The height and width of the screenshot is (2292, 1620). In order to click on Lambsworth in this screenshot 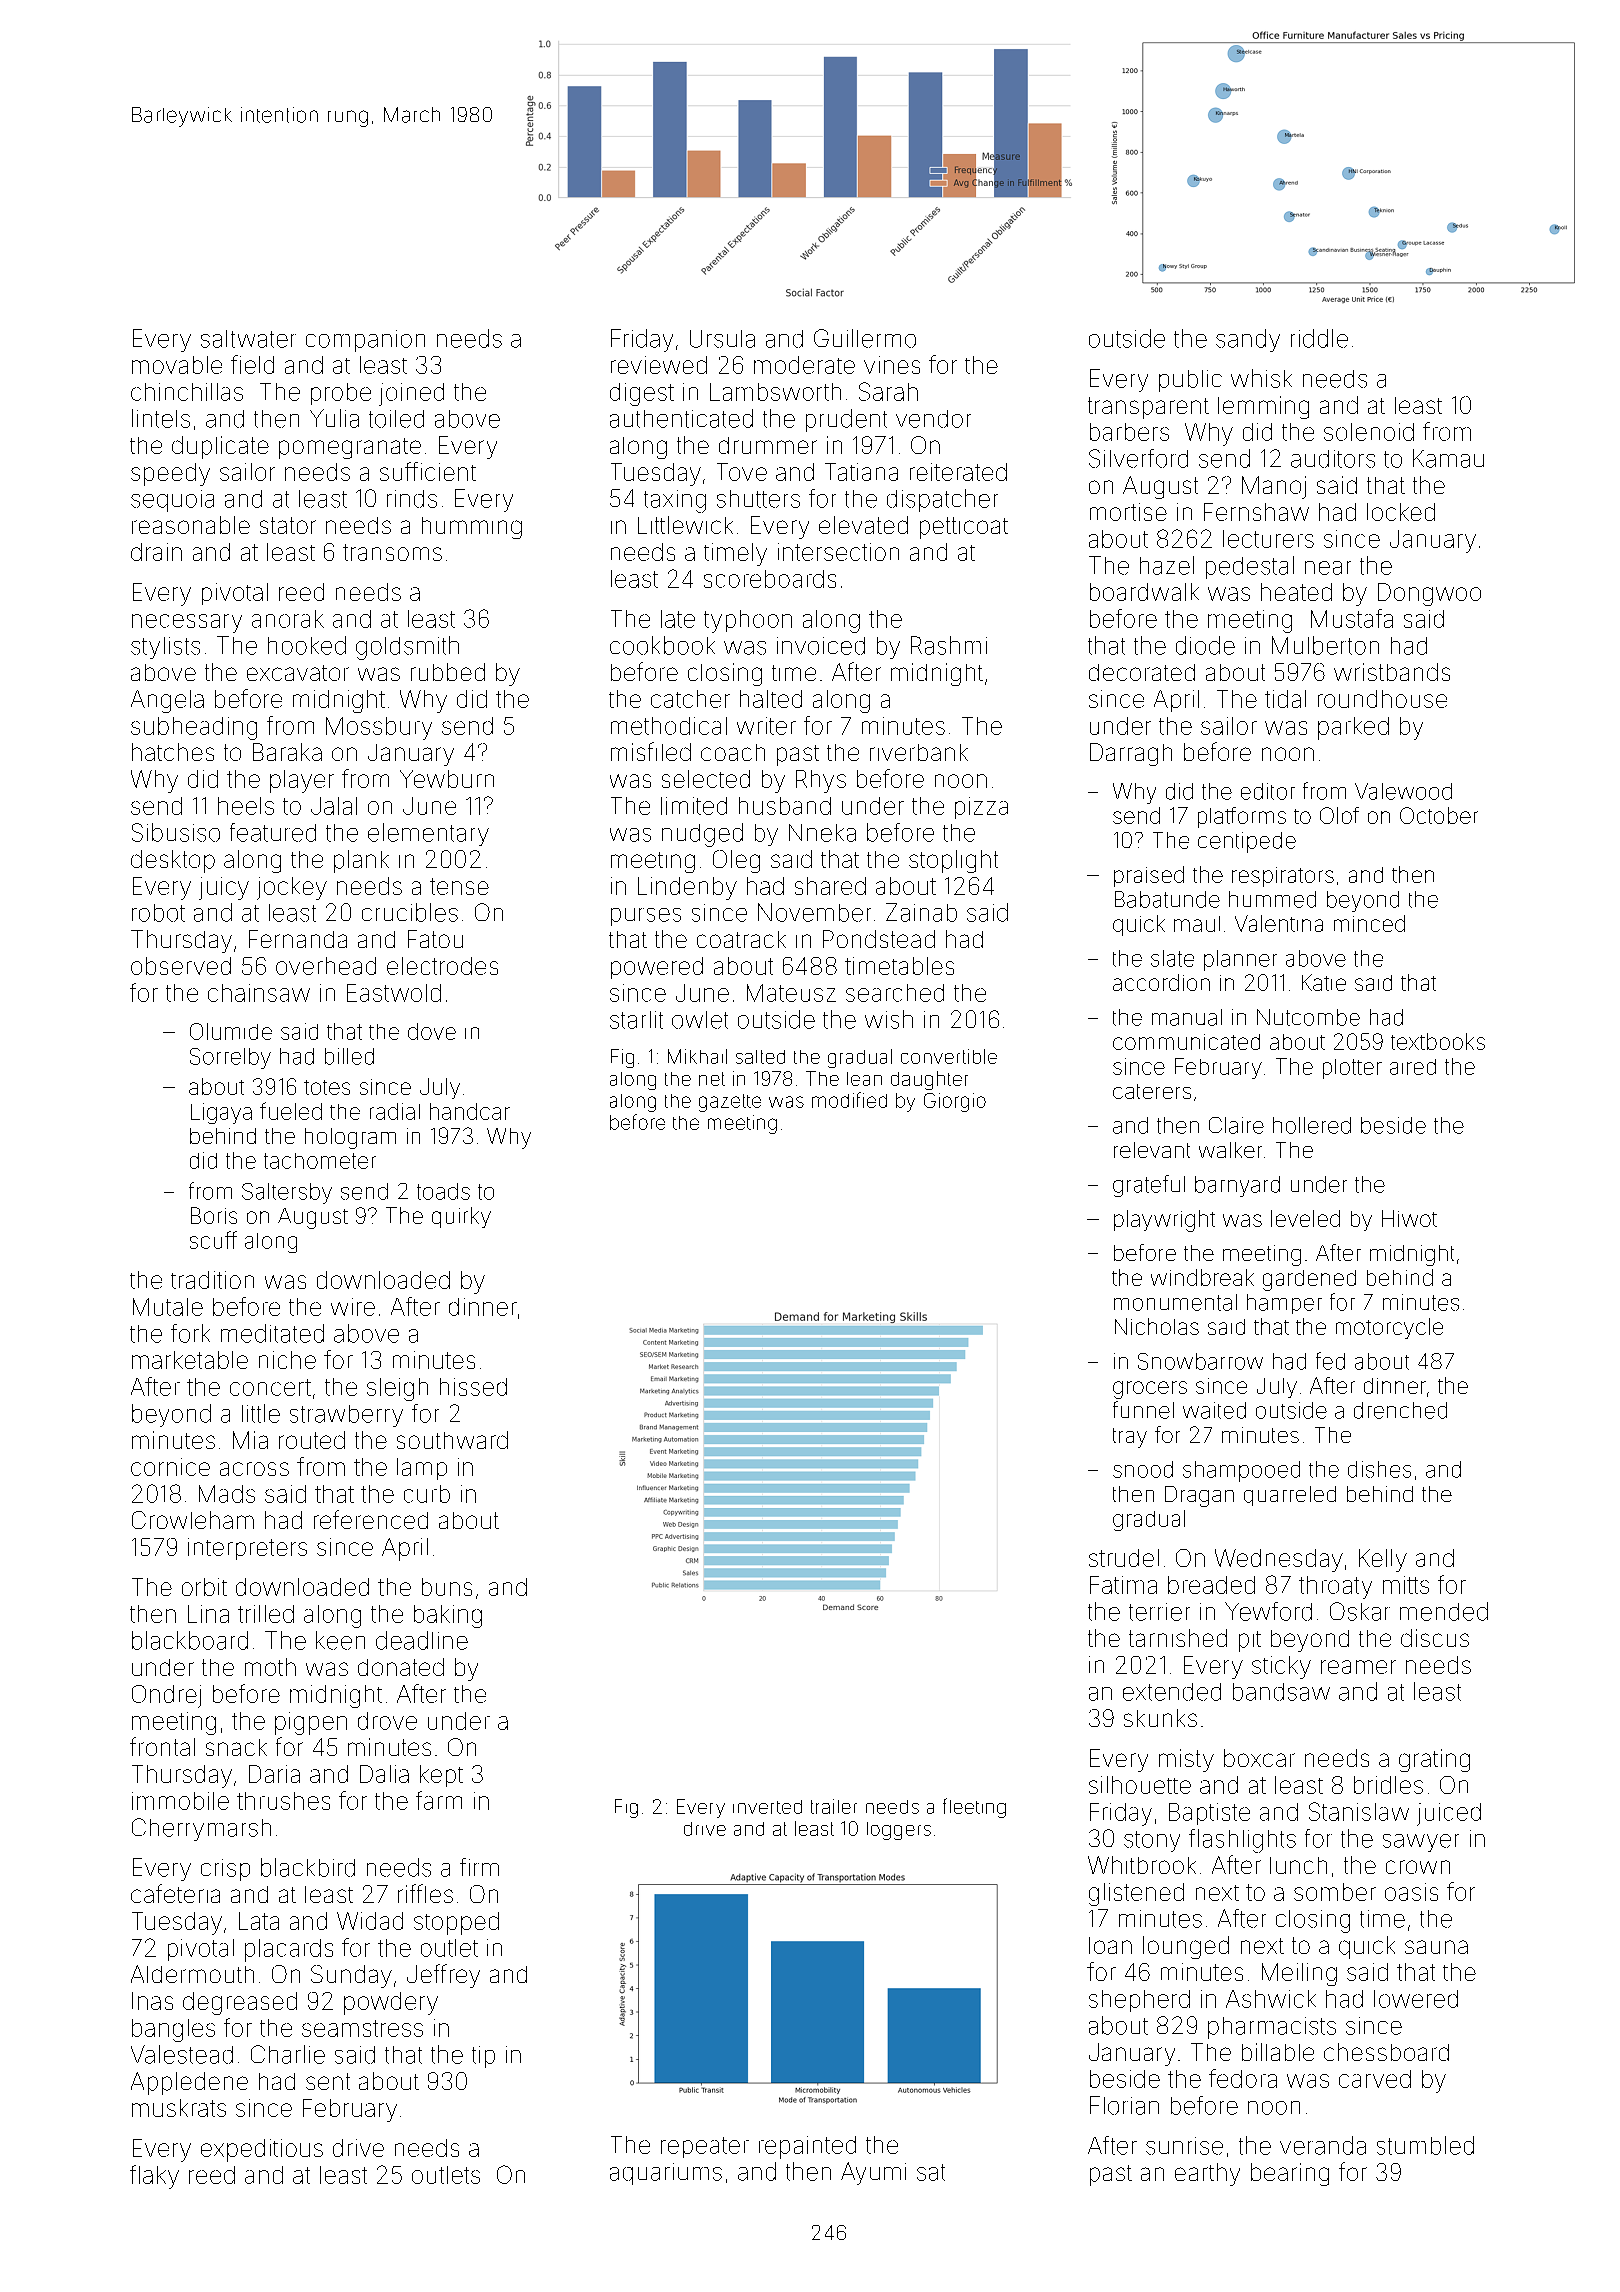, I will do `click(775, 392)`.
